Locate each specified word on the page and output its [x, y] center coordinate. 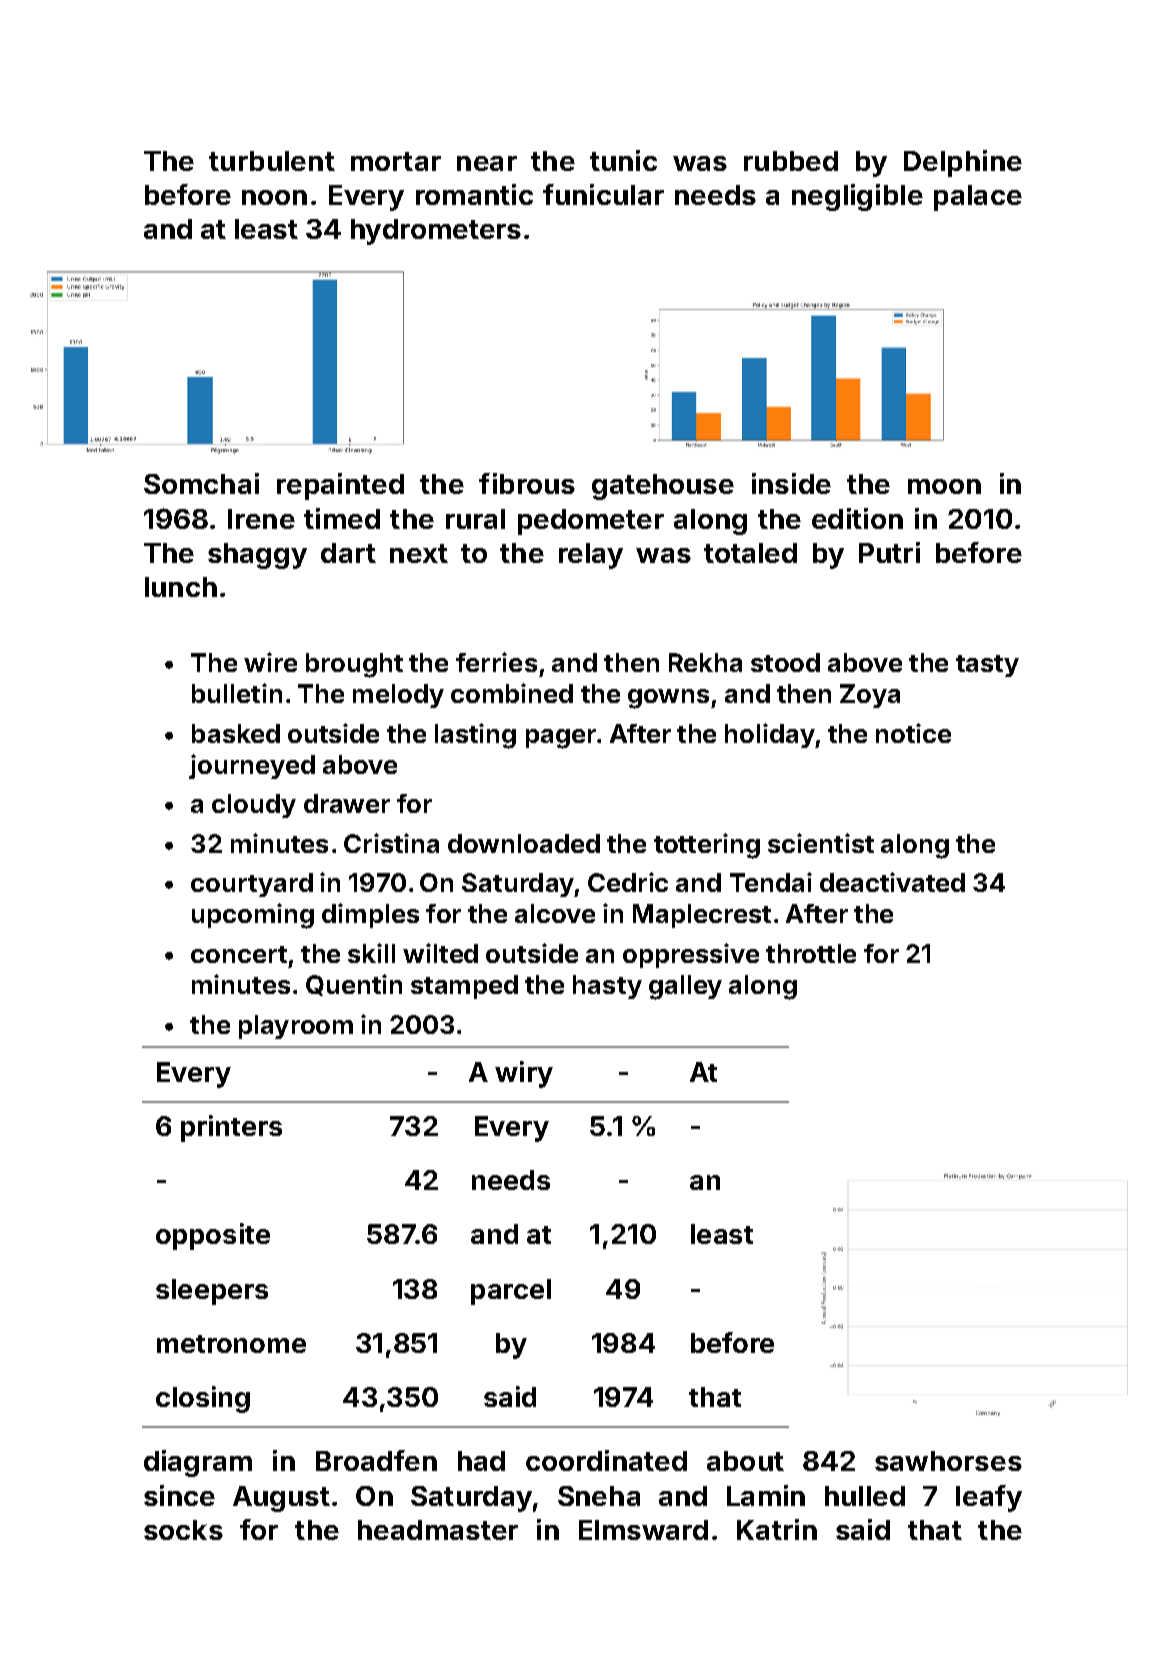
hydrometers [436, 232]
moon [944, 486]
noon [274, 197]
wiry [524, 1074]
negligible [857, 197]
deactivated [892, 882]
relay [591, 556]
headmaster [438, 1530]
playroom [296, 1027]
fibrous [527, 483]
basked [236, 733]
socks [183, 1530]
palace [978, 198]
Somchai [201, 483]
